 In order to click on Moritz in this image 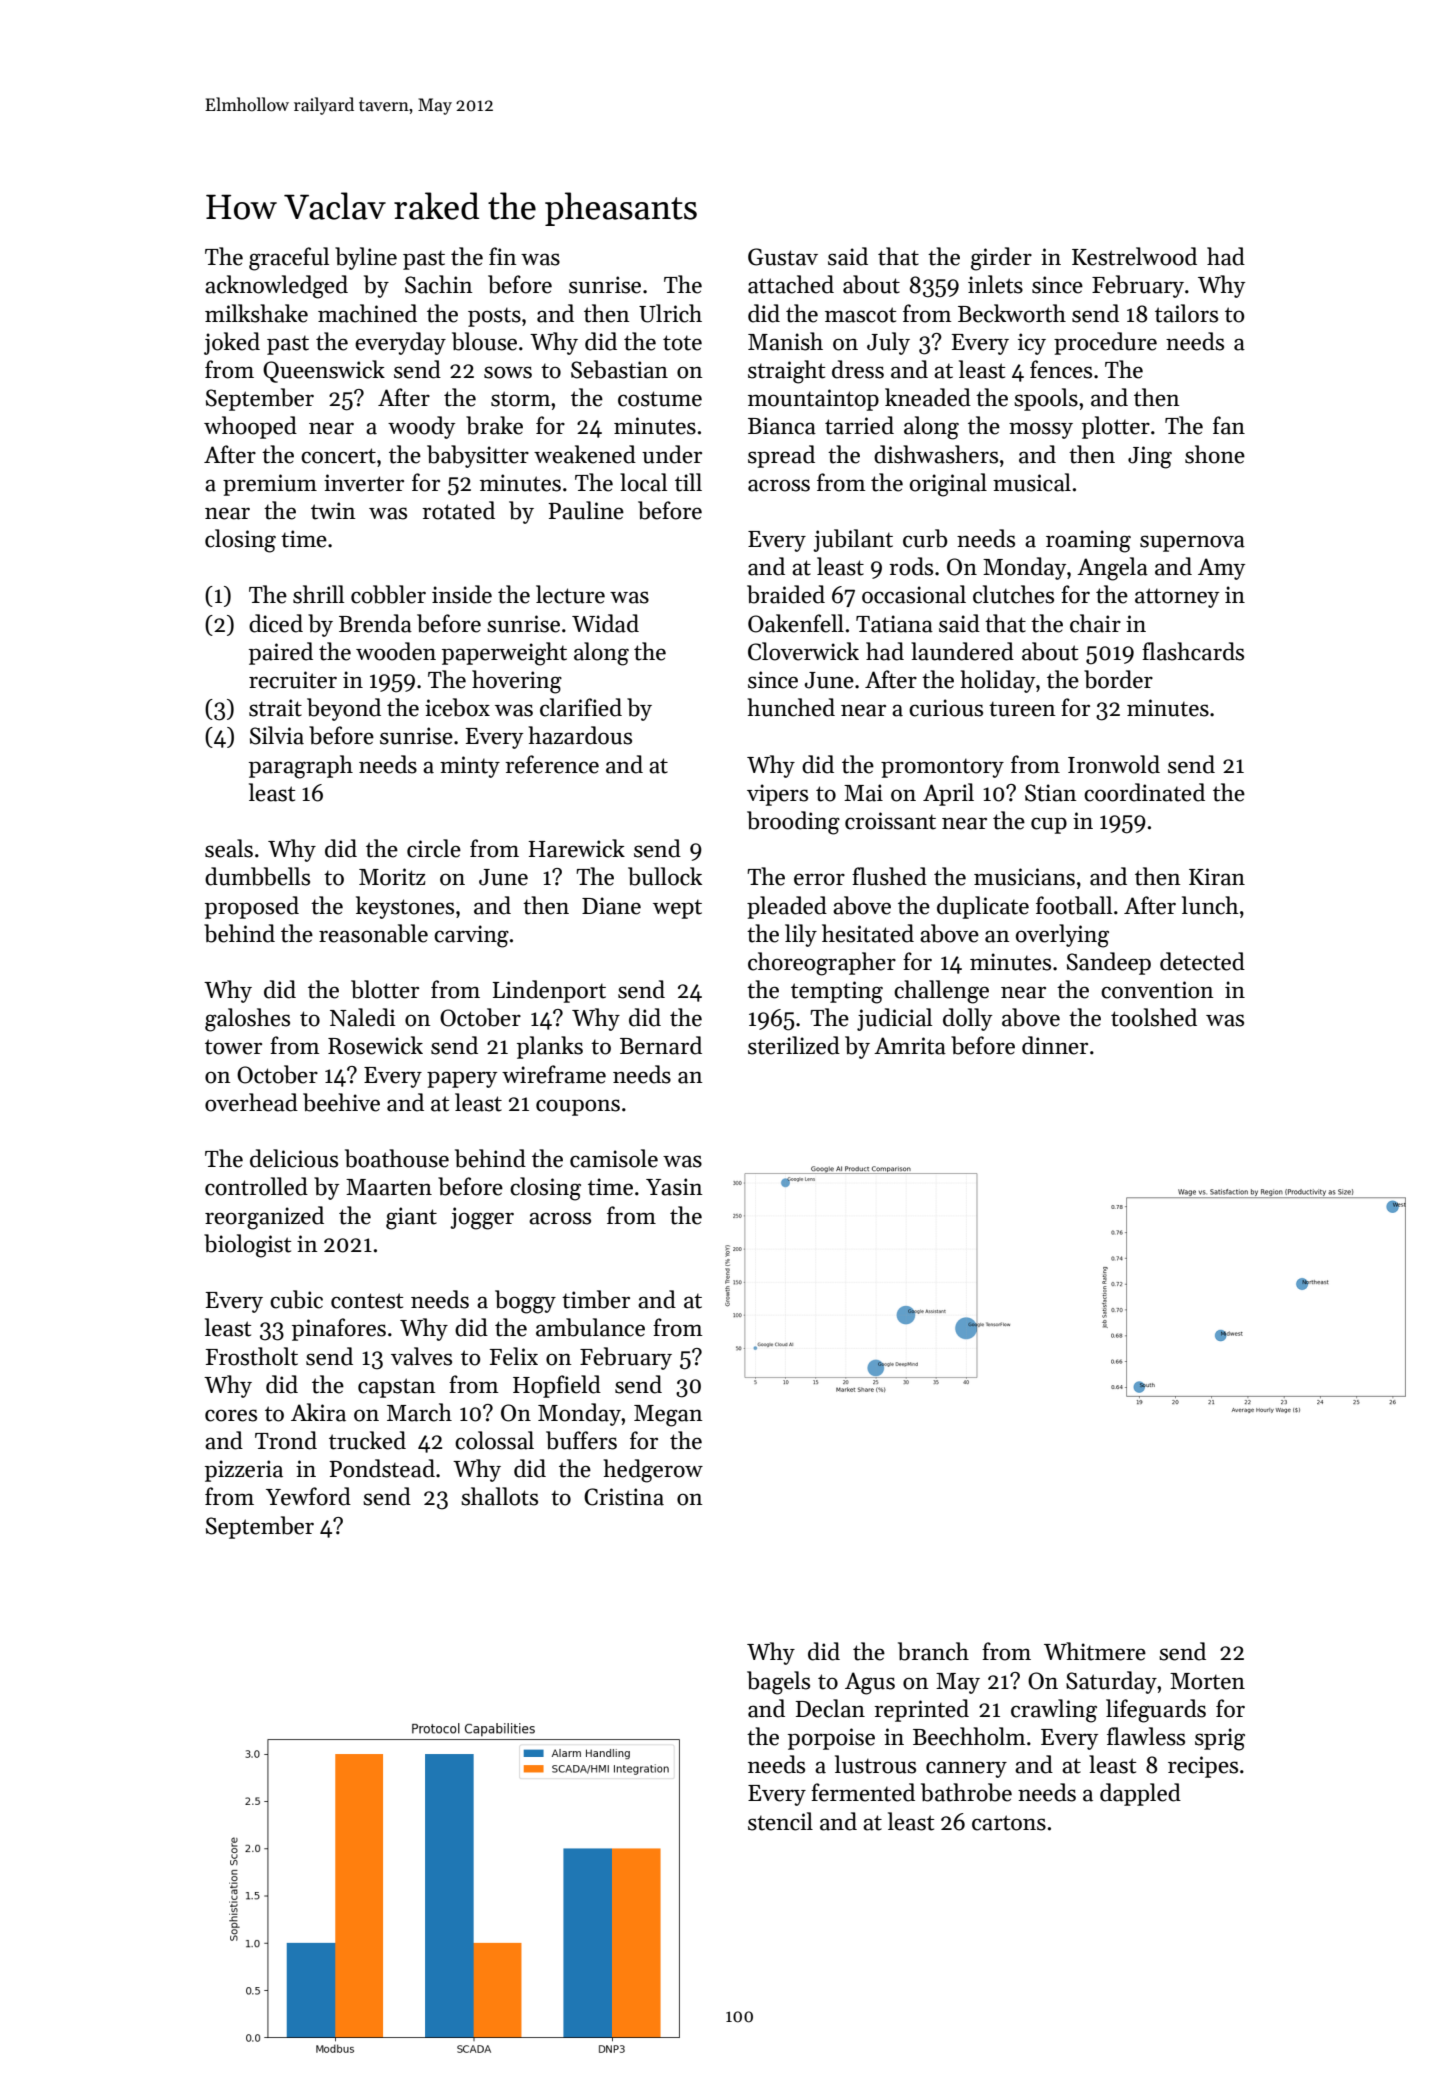, I will do `click(392, 877)`.
